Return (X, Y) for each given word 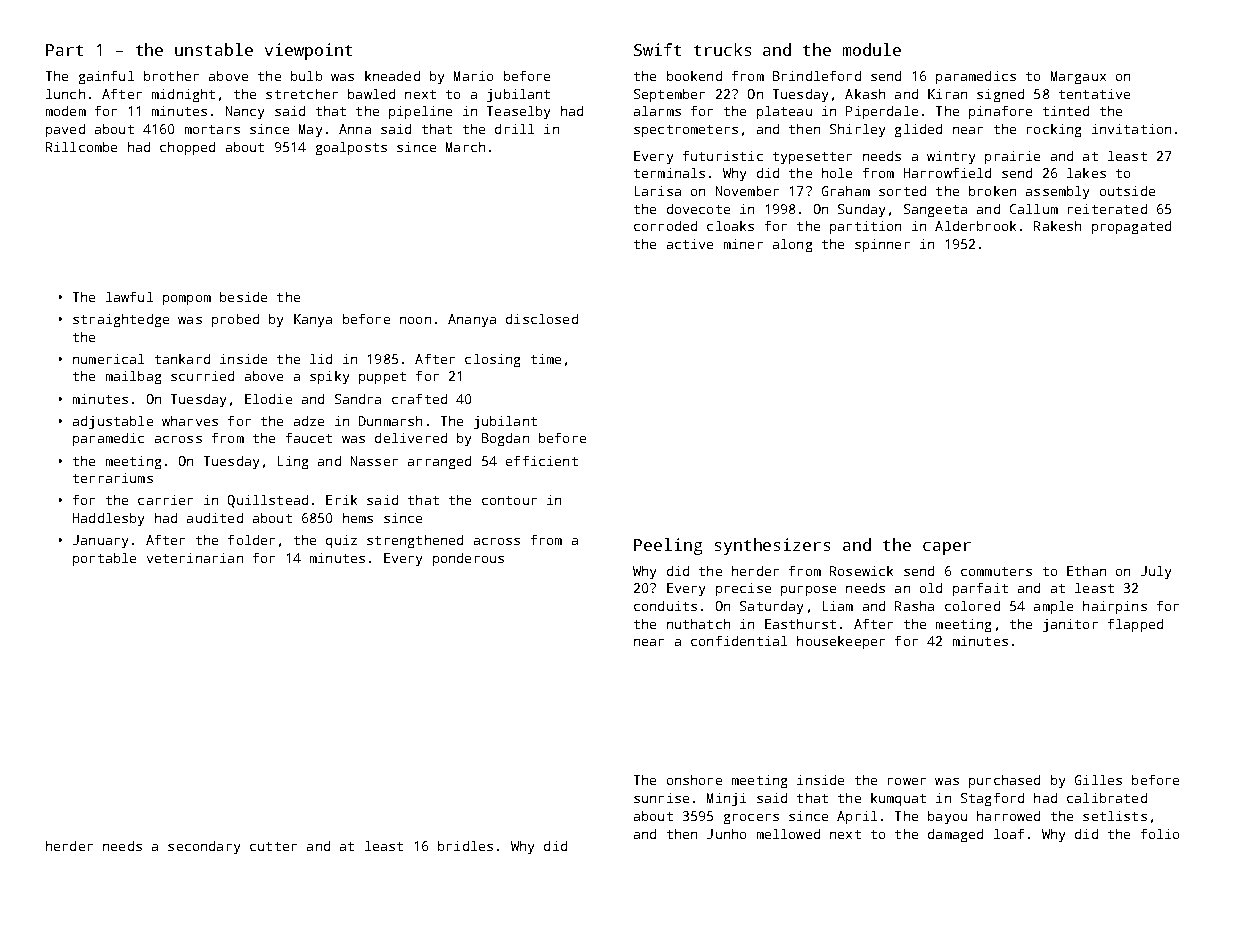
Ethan (1086, 571)
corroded (665, 226)
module (872, 49)
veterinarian (195, 558)
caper (947, 548)
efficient (542, 461)
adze (309, 421)
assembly (1057, 192)
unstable (214, 49)
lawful (129, 297)
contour (509, 500)
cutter (273, 846)
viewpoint (308, 51)
